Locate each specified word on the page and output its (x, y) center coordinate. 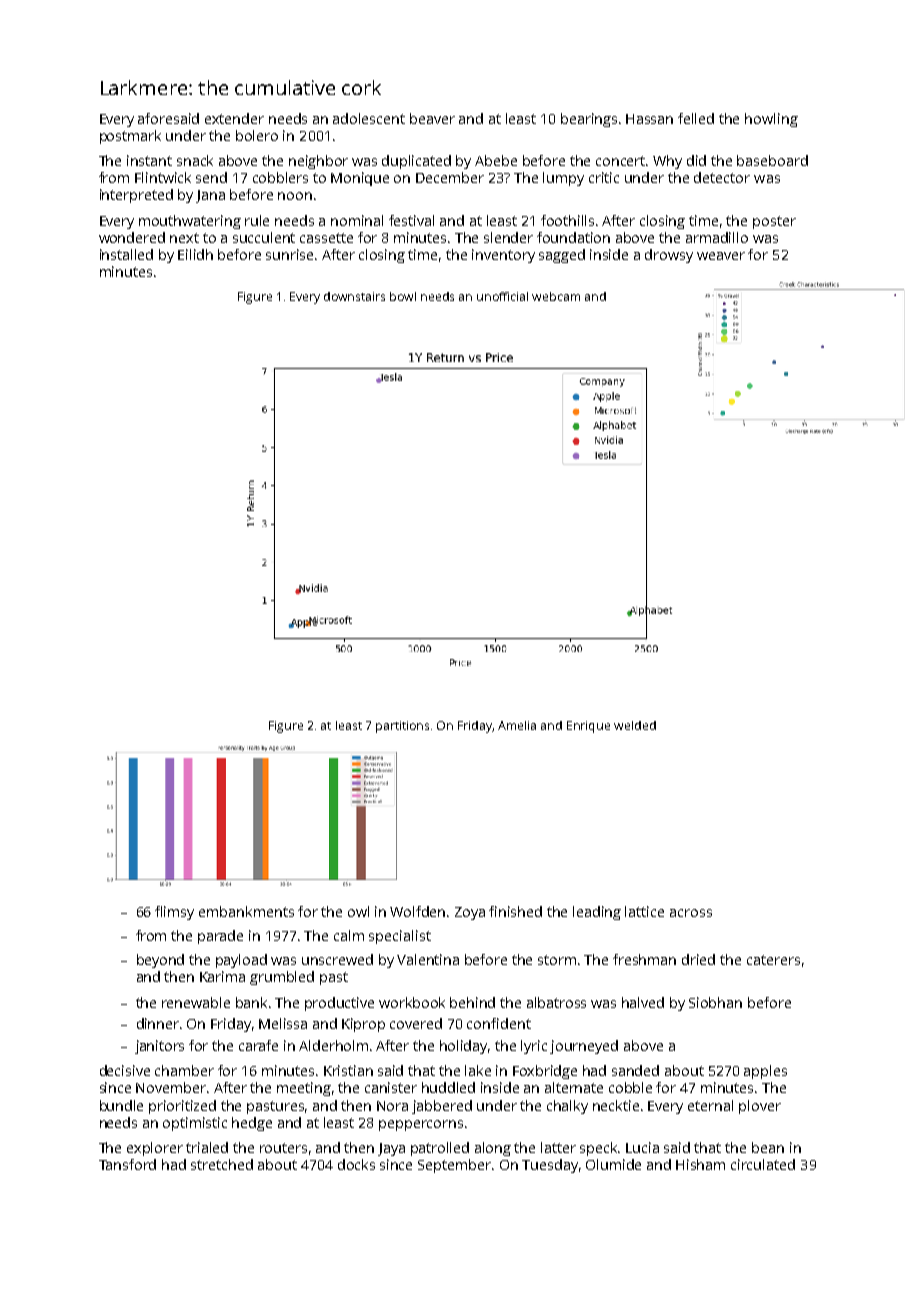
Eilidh (195, 254)
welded (635, 725)
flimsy (174, 913)
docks (356, 1164)
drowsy (669, 256)
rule (257, 220)
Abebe (496, 160)
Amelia (517, 725)
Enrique (588, 727)
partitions (402, 727)
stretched (222, 1164)
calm (349, 935)
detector (722, 177)
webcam (556, 296)
